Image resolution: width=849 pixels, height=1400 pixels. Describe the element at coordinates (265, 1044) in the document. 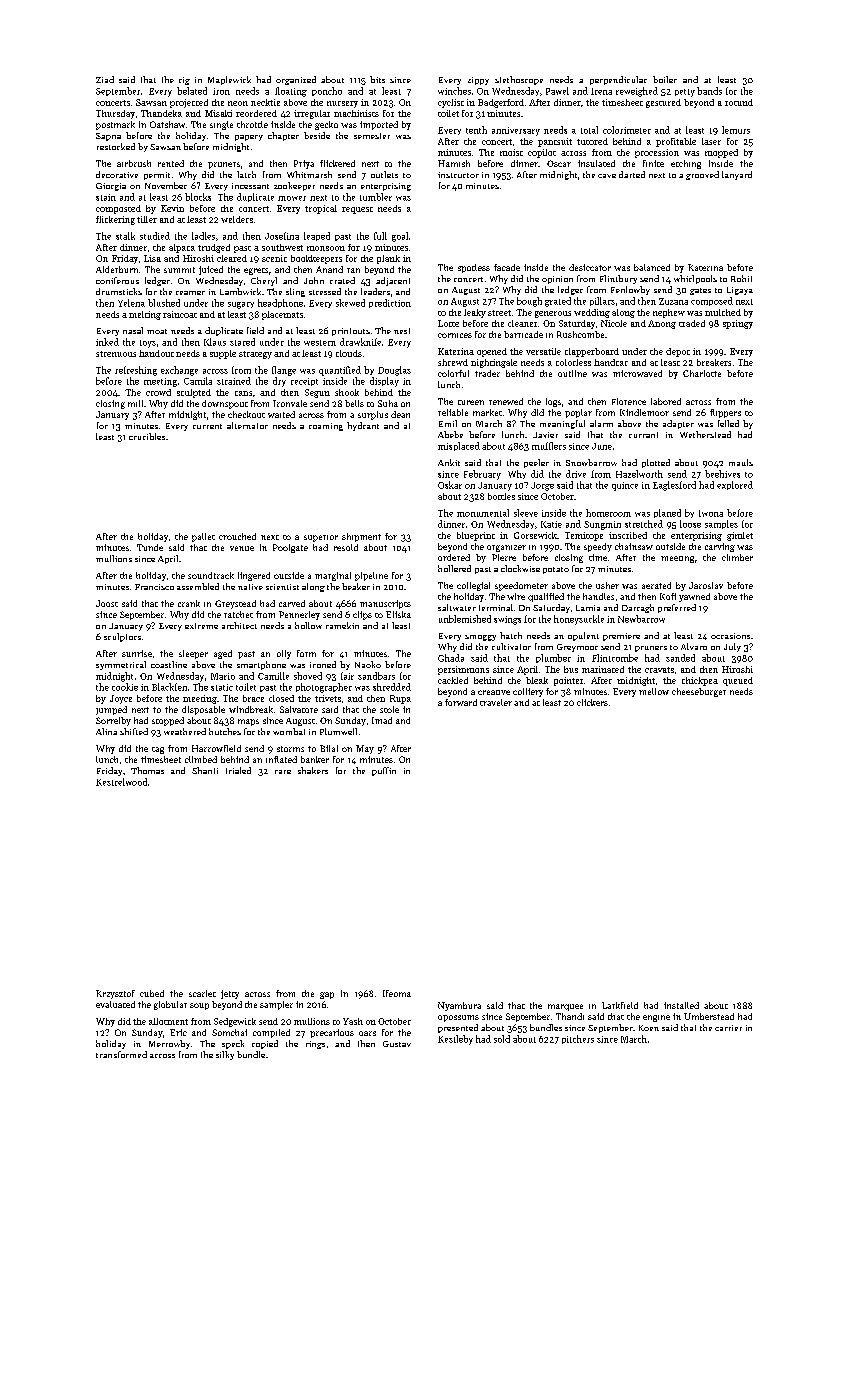

I see `copied` at that location.
